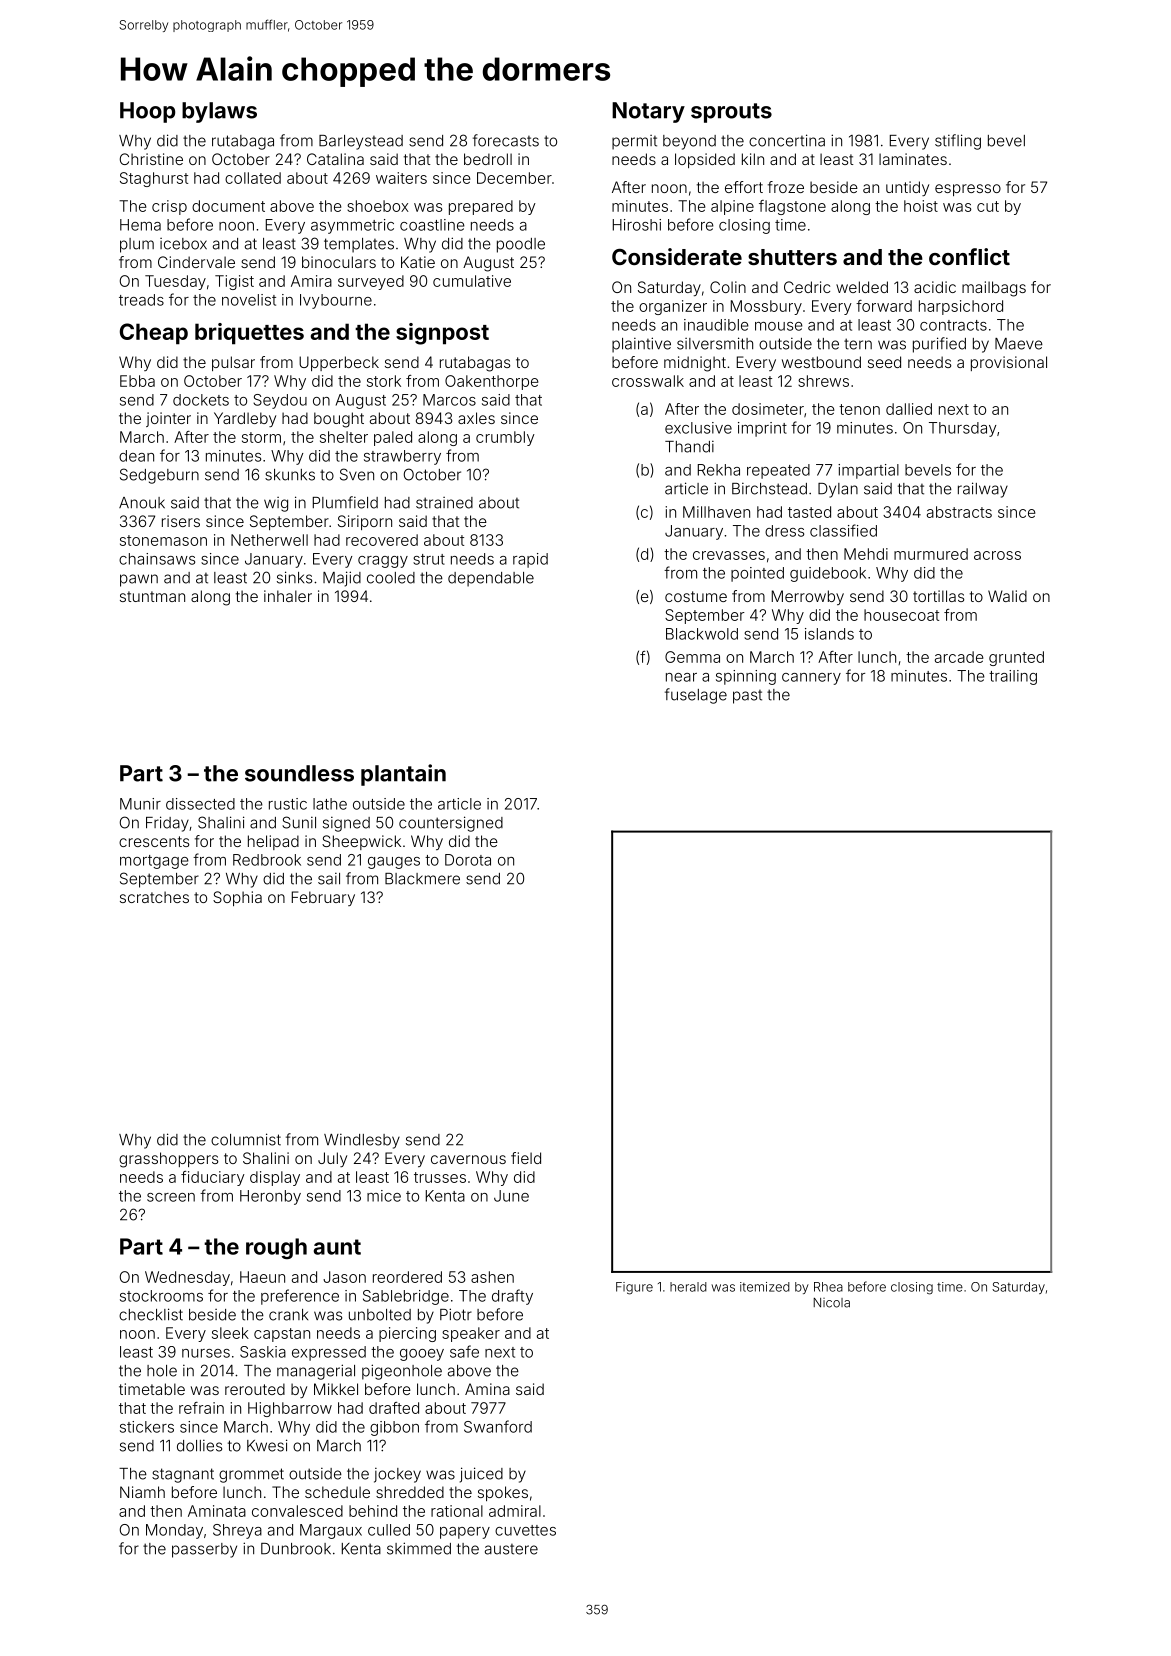 This document has width=1171, height=1656. Describe the element at coordinates (525, 1530) in the document. I see `cuvettes` at that location.
